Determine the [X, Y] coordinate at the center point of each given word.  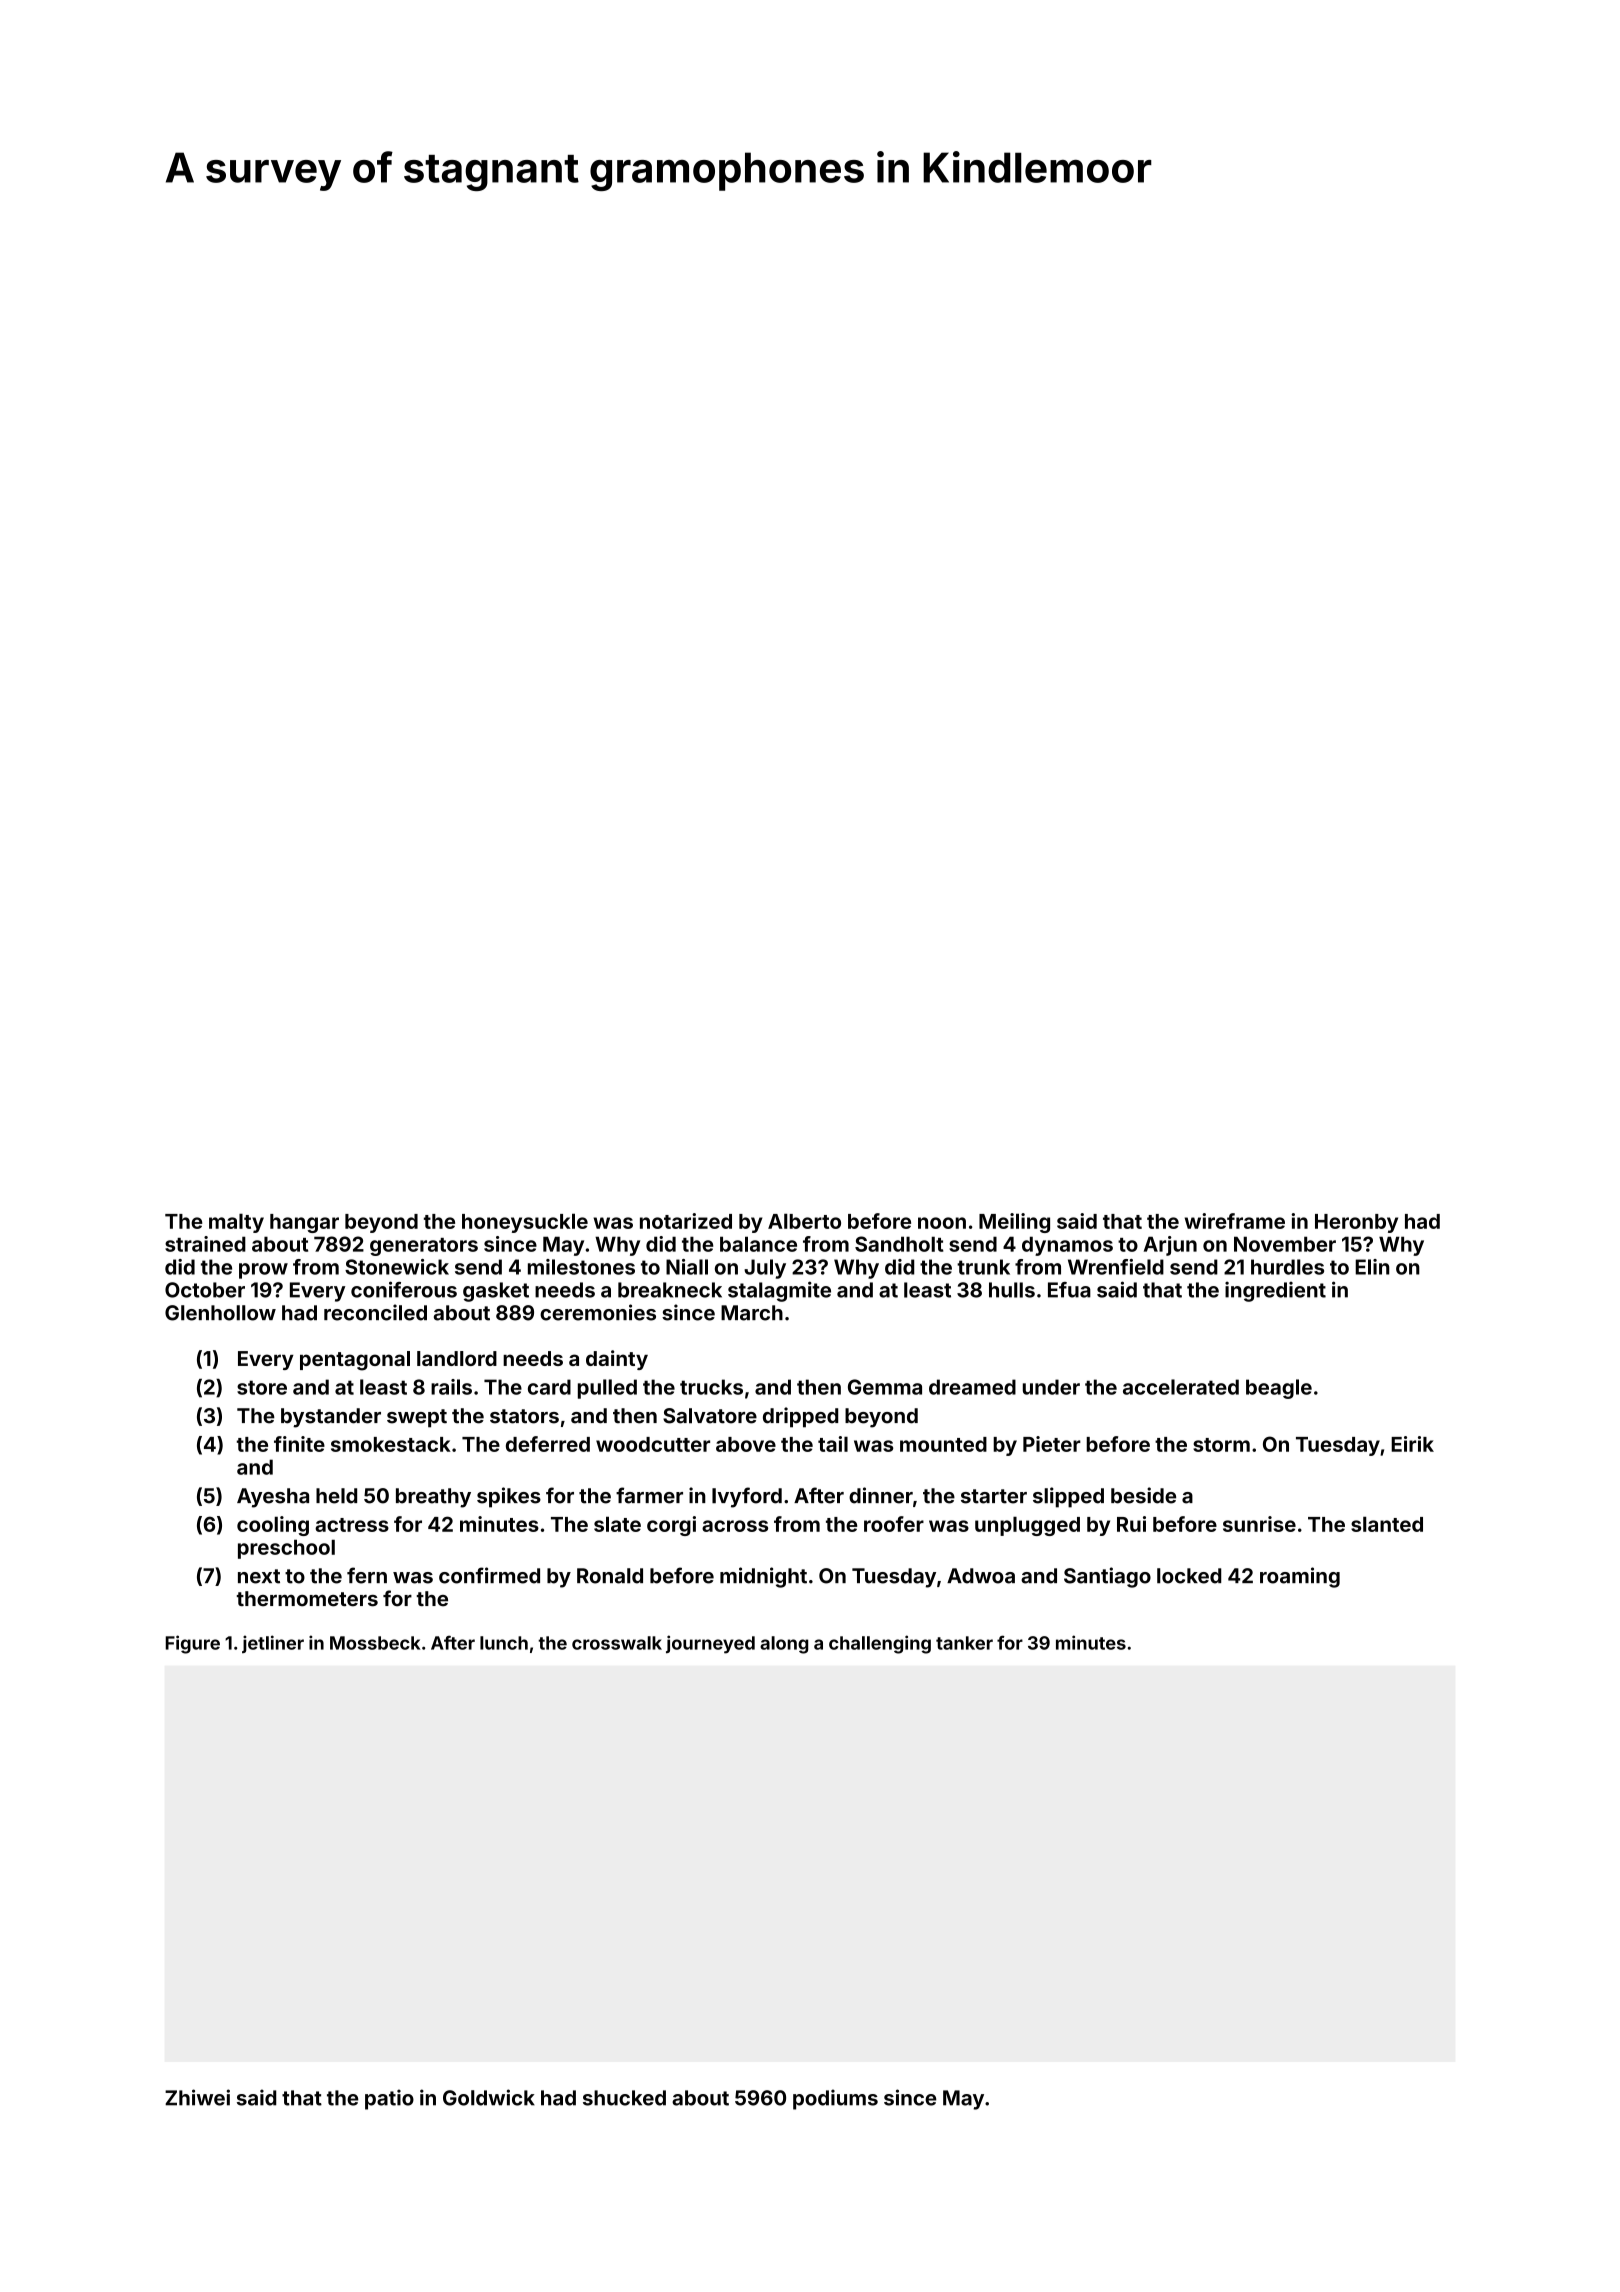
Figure [193, 1644]
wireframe [1235, 1221]
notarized [686, 1221]
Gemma [885, 1387]
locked [1189, 1576]
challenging [880, 1644]
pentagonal [355, 1361]
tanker [964, 1643]
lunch [504, 1643]
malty [236, 1223]
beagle [1279, 1389]
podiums [835, 2099]
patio [389, 2099]
